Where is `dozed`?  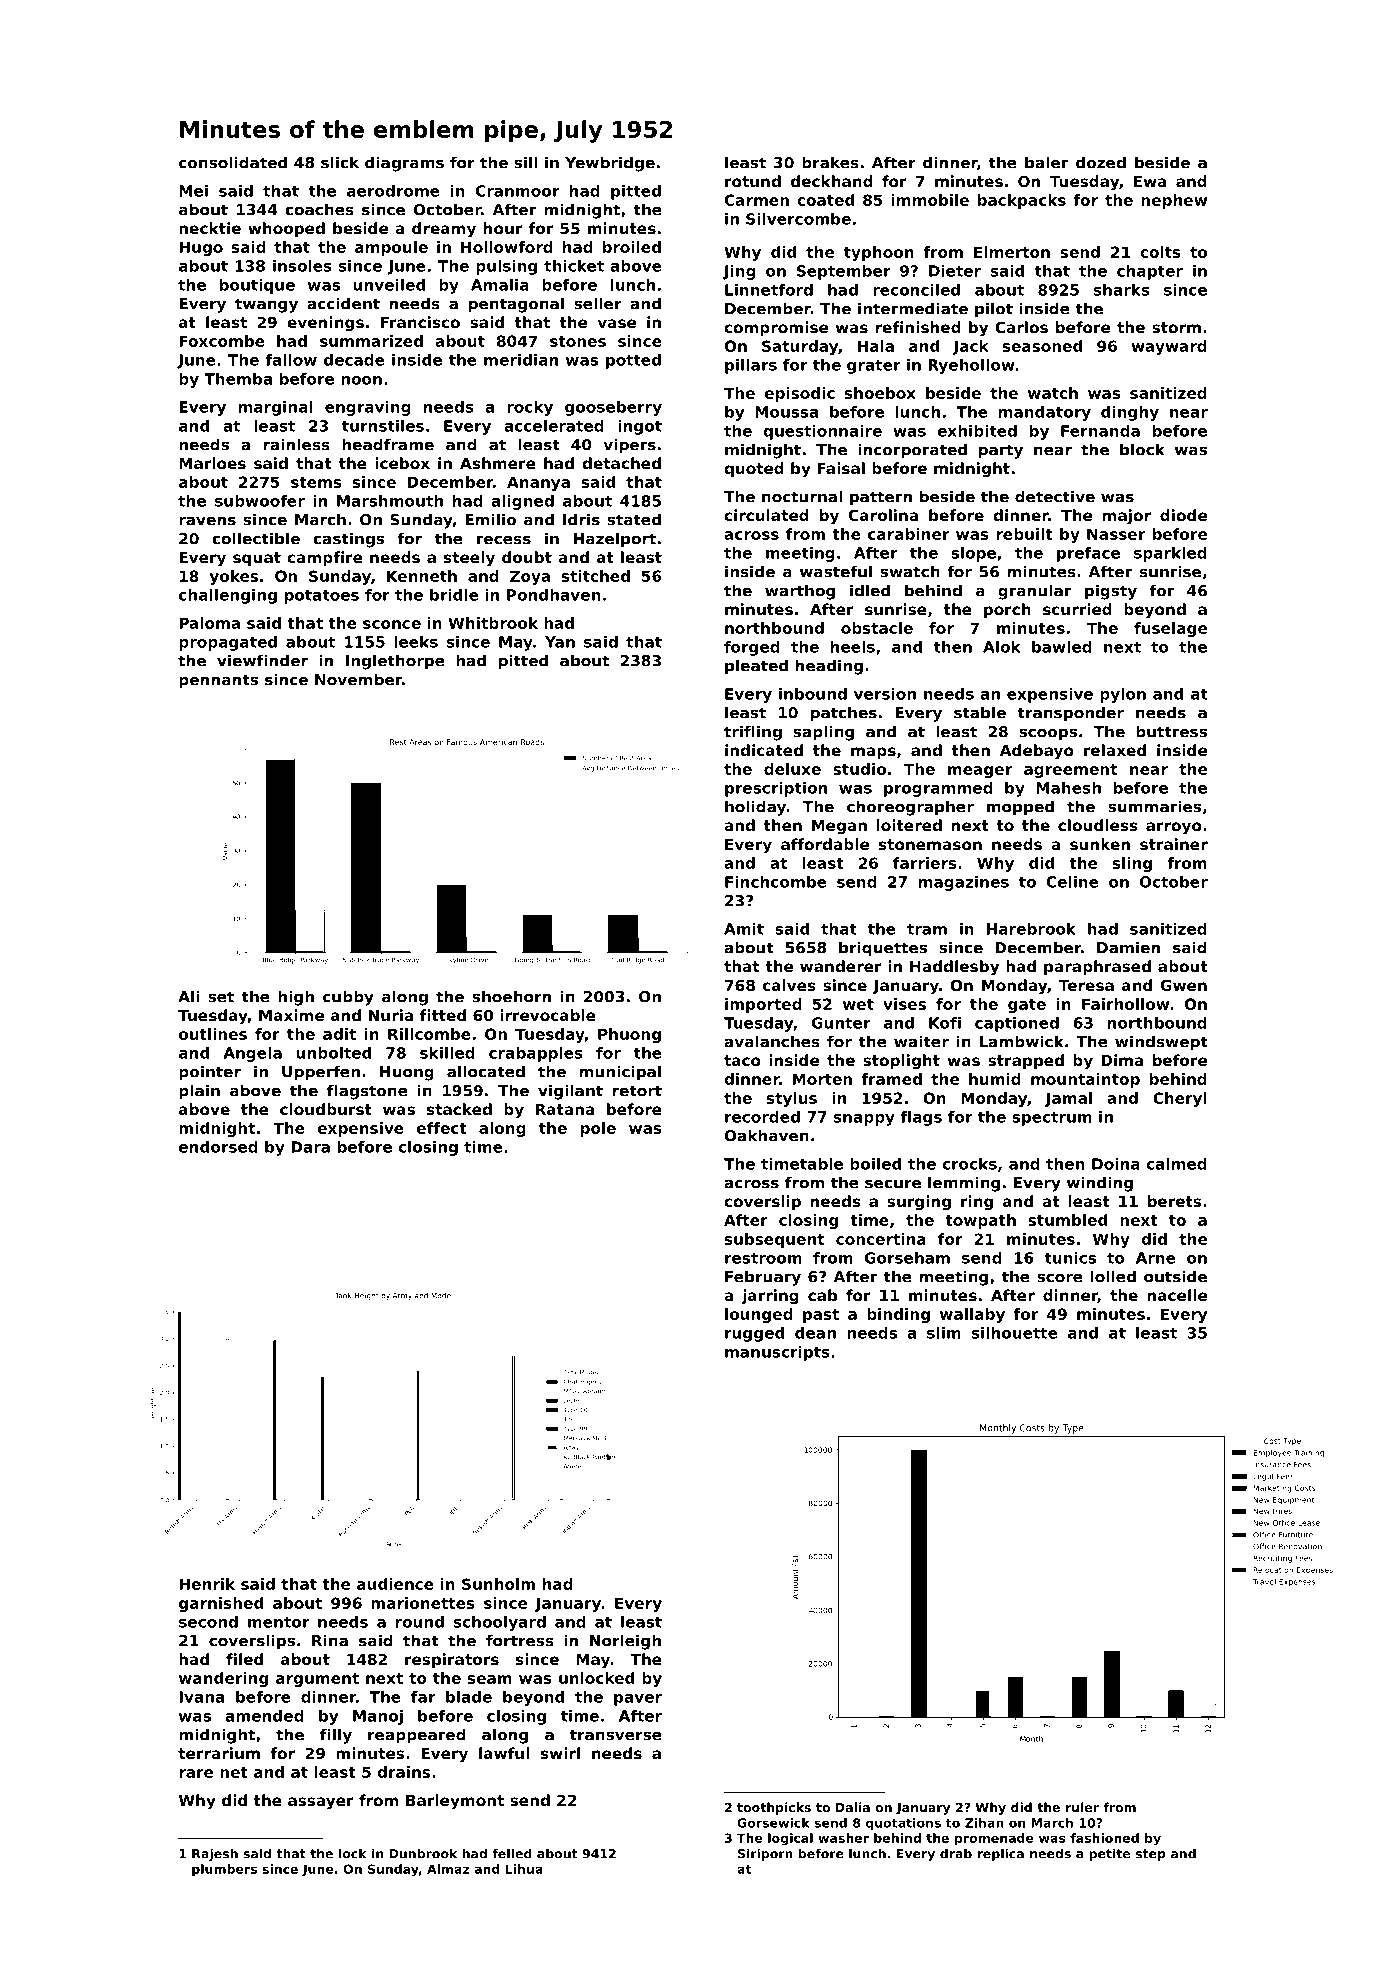
dozed is located at coordinates (1101, 162).
